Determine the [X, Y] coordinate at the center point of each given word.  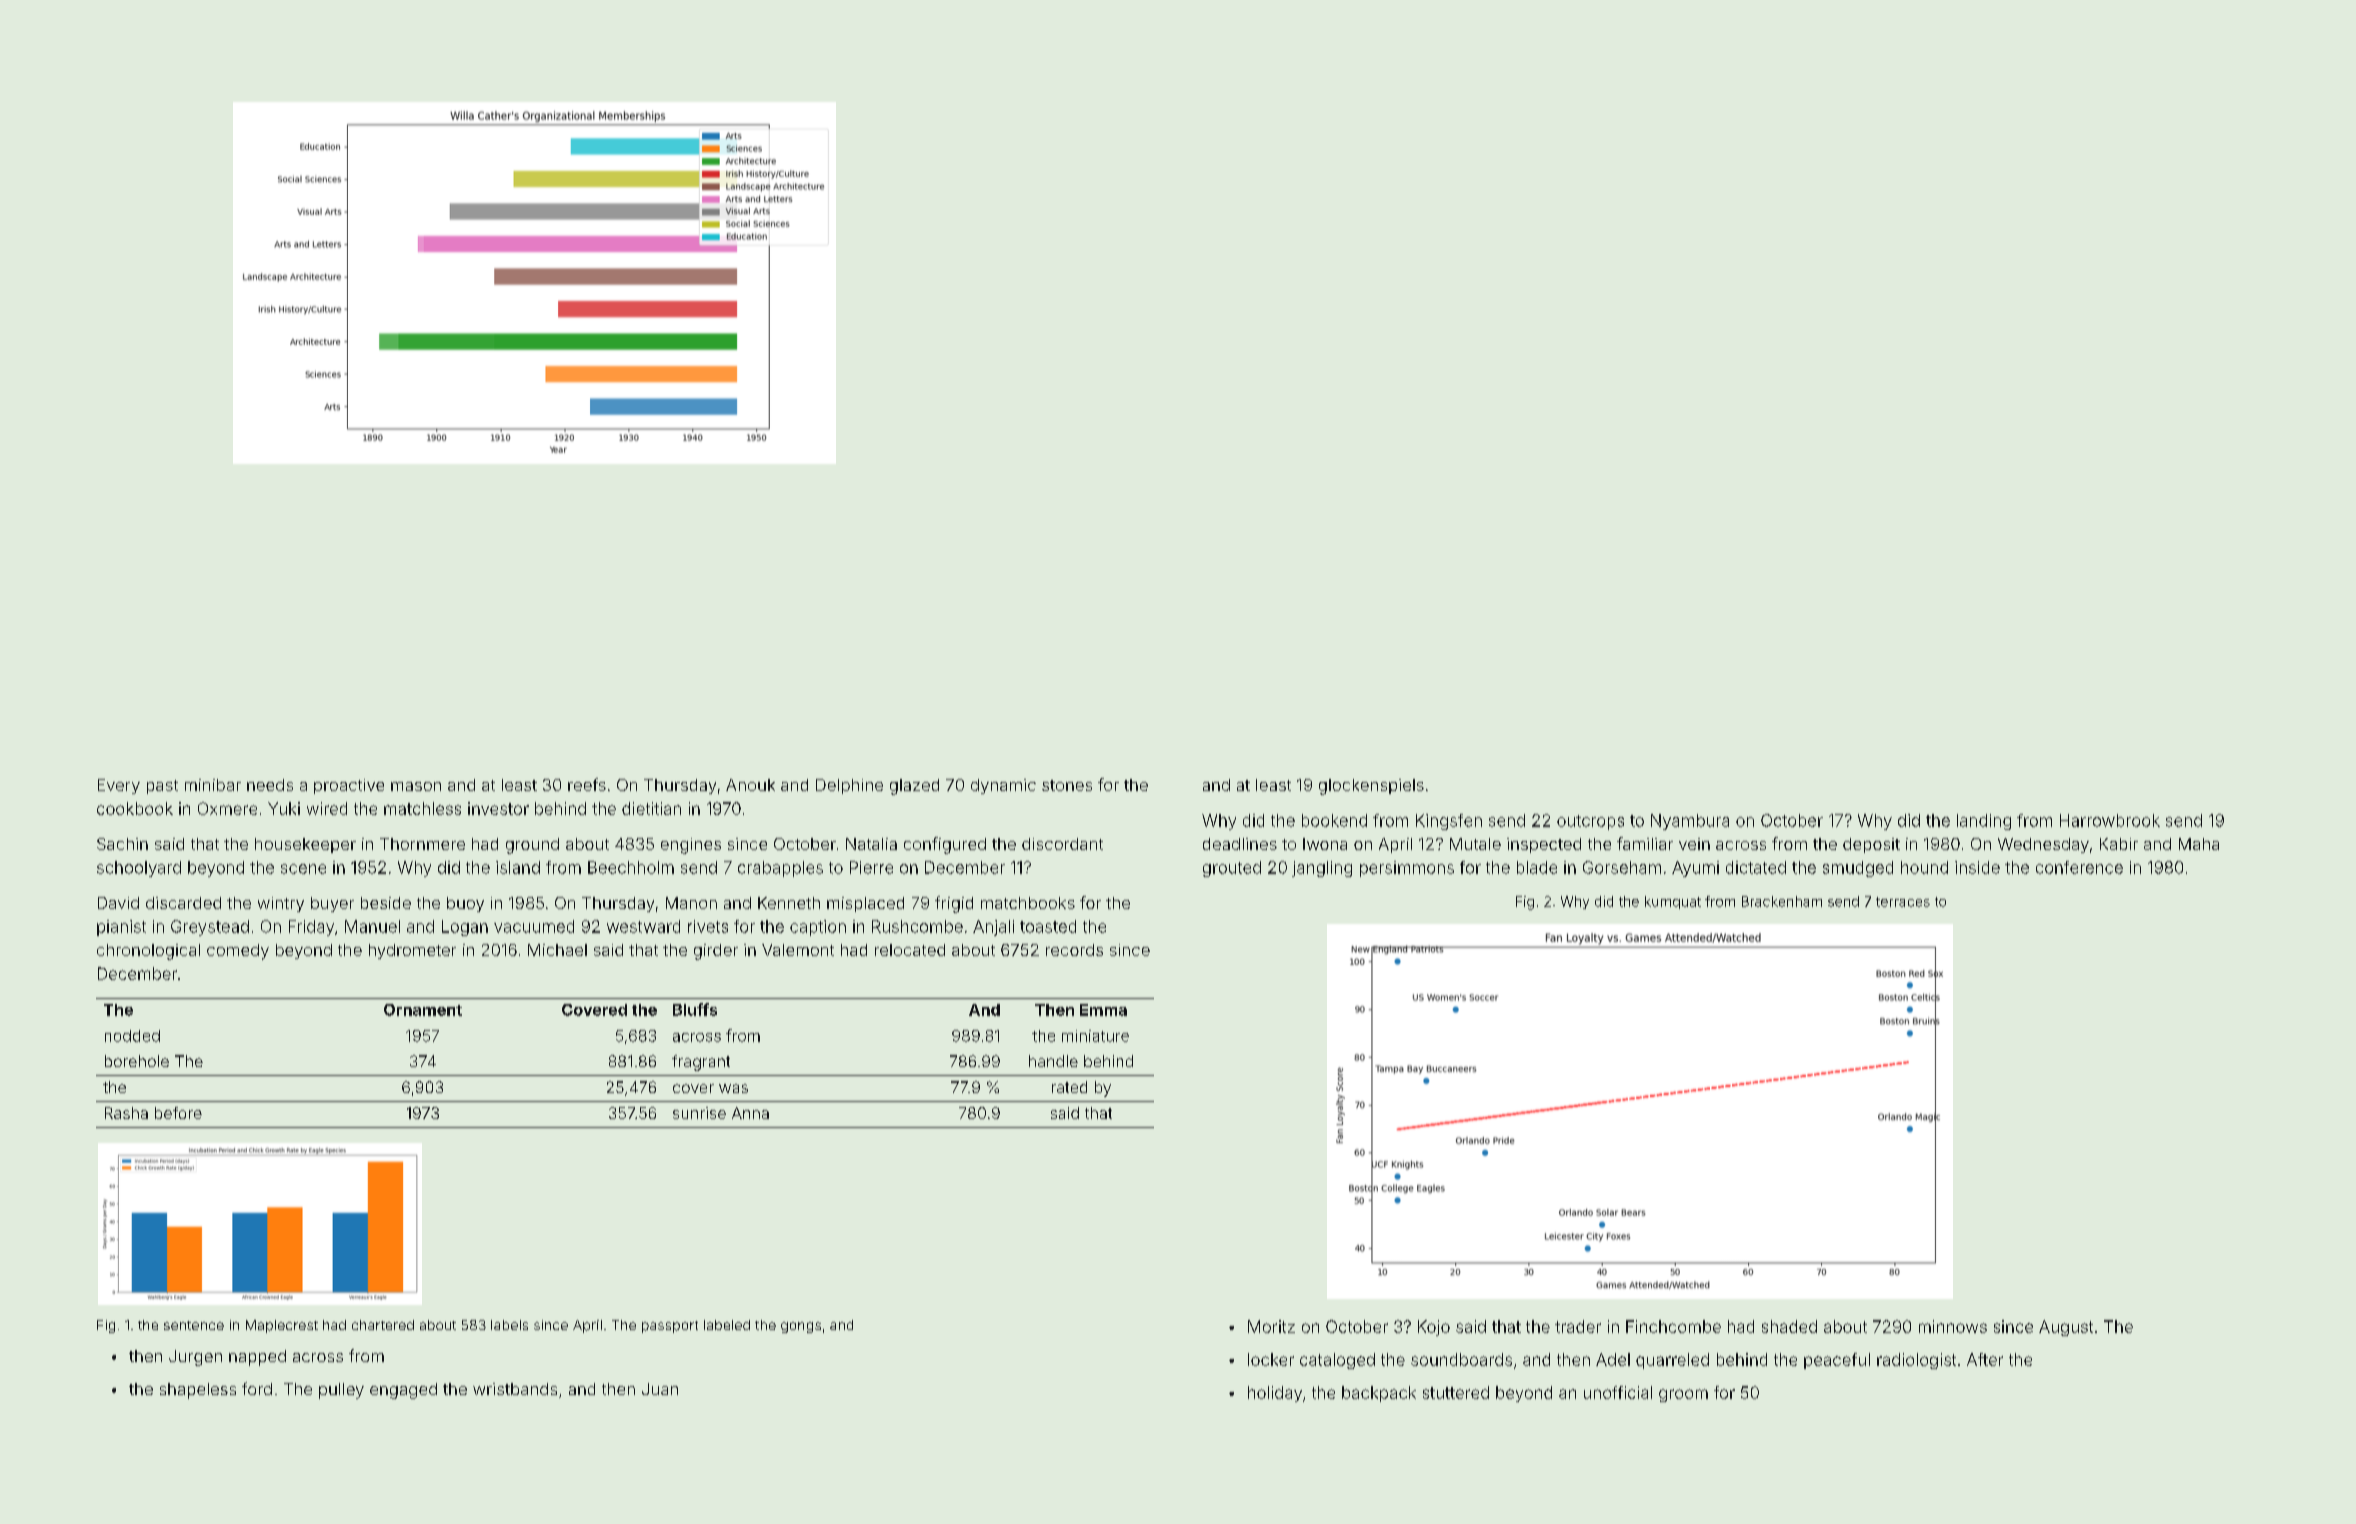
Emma [1103, 1010]
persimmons [1407, 869]
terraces [1903, 902]
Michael [557, 950]
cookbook [135, 808]
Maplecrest [282, 1326]
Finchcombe [1673, 1326]
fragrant [701, 1063]
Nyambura [1690, 822]
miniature [1095, 1036]
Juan [660, 1389]
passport [670, 1327]
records [1074, 950]
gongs [801, 1327]
